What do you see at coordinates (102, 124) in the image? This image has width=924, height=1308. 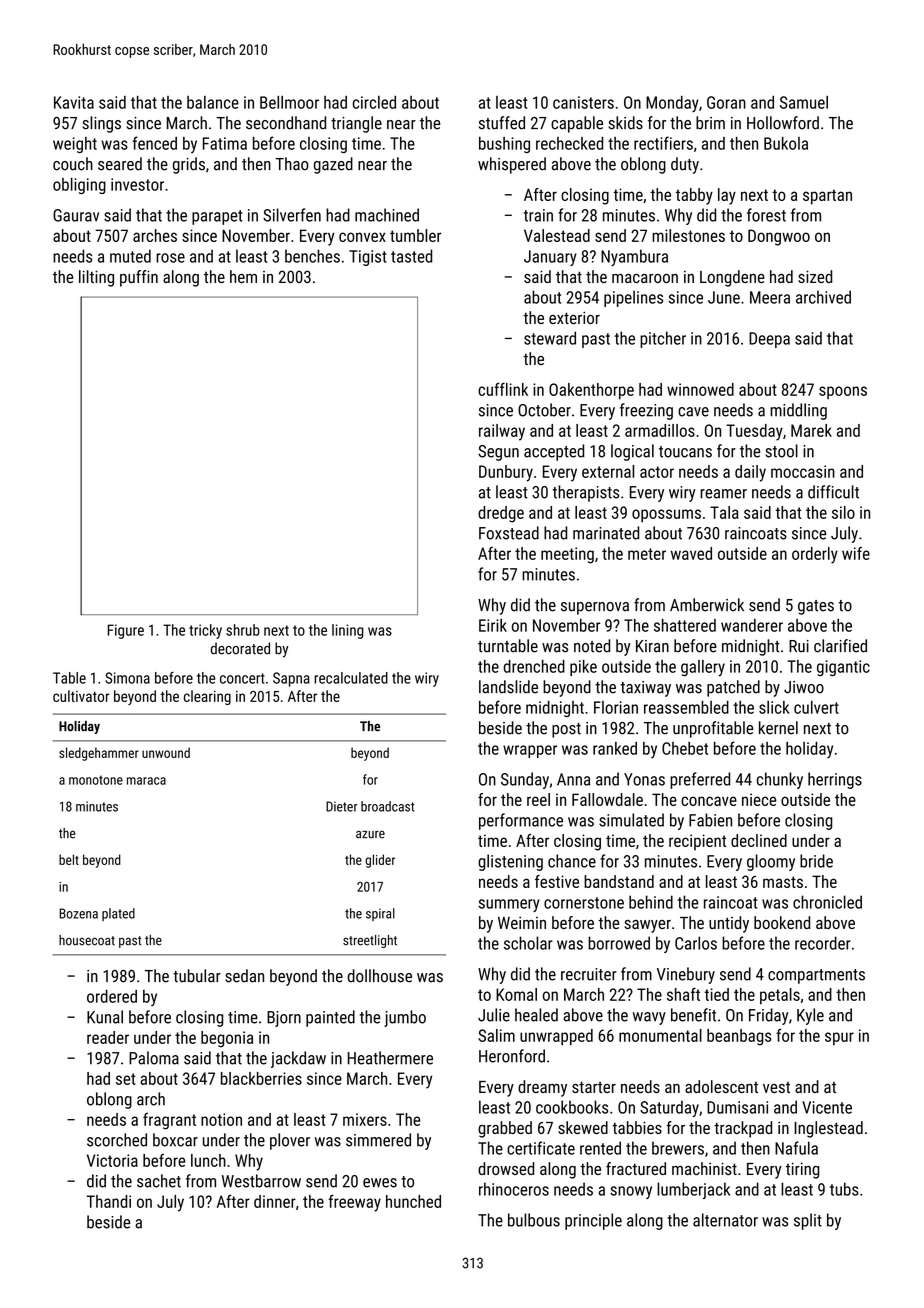 I see `slings` at bounding box center [102, 124].
